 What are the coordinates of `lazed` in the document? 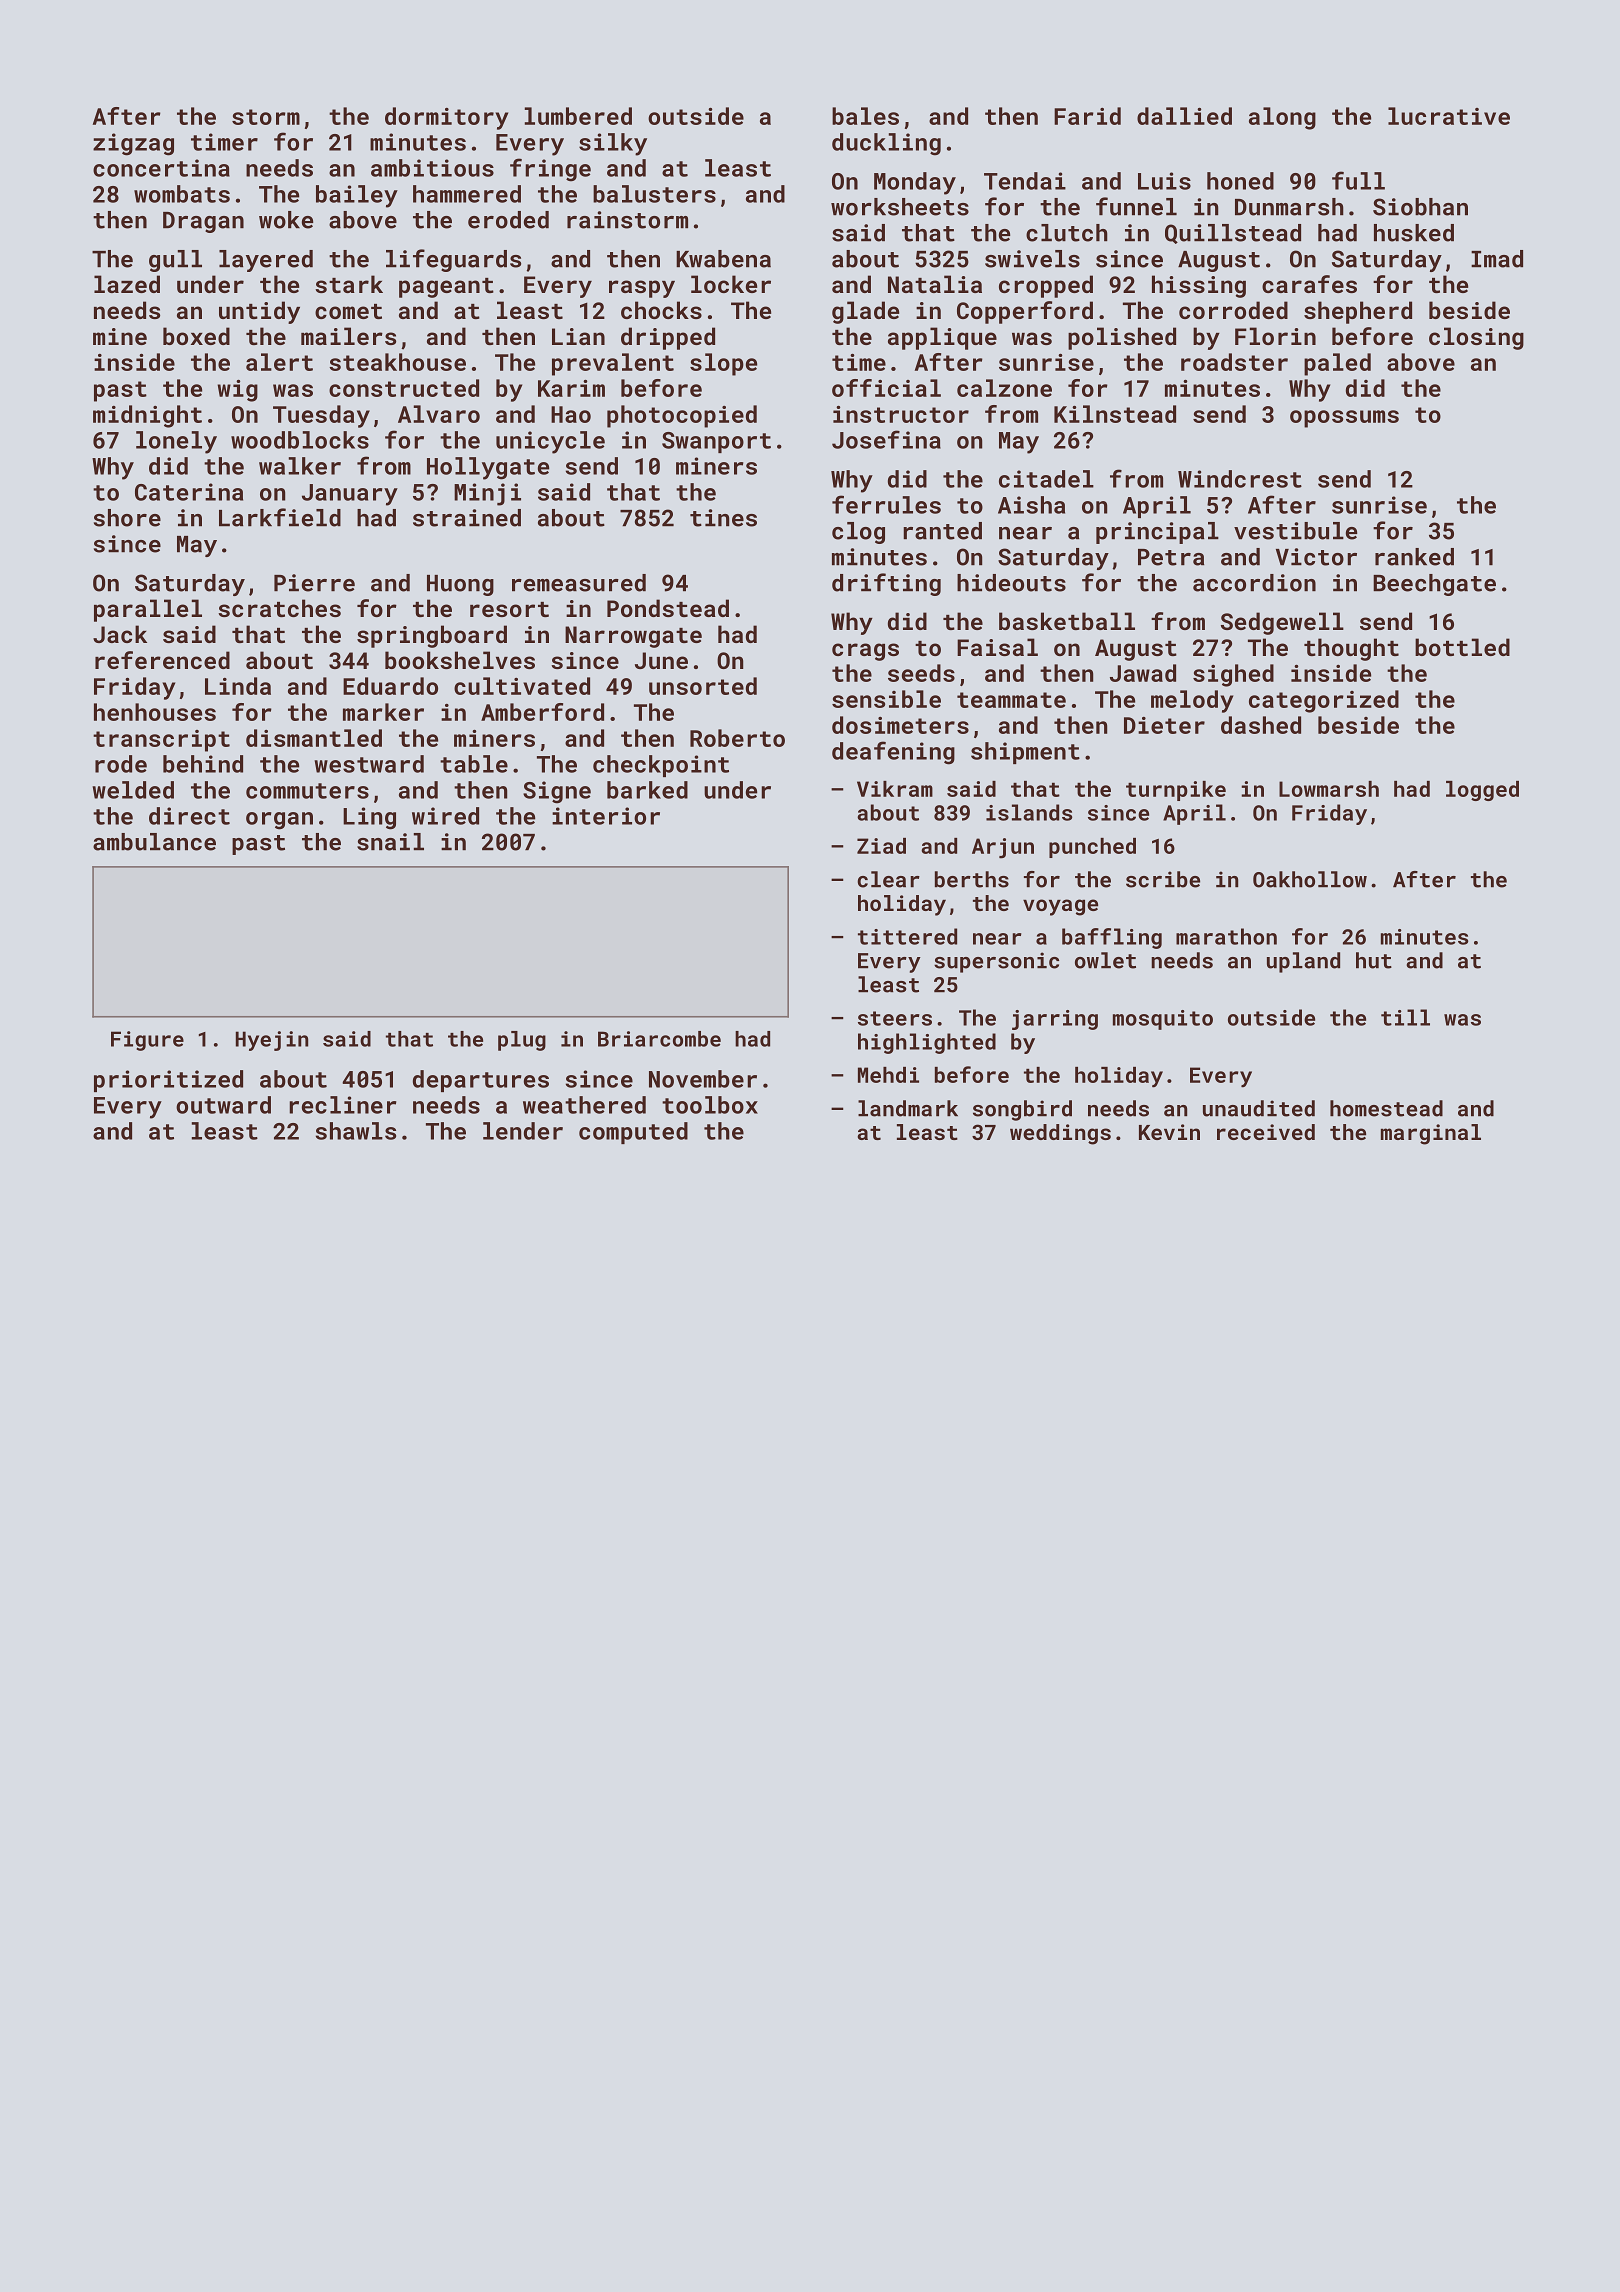 It's located at (127, 284).
